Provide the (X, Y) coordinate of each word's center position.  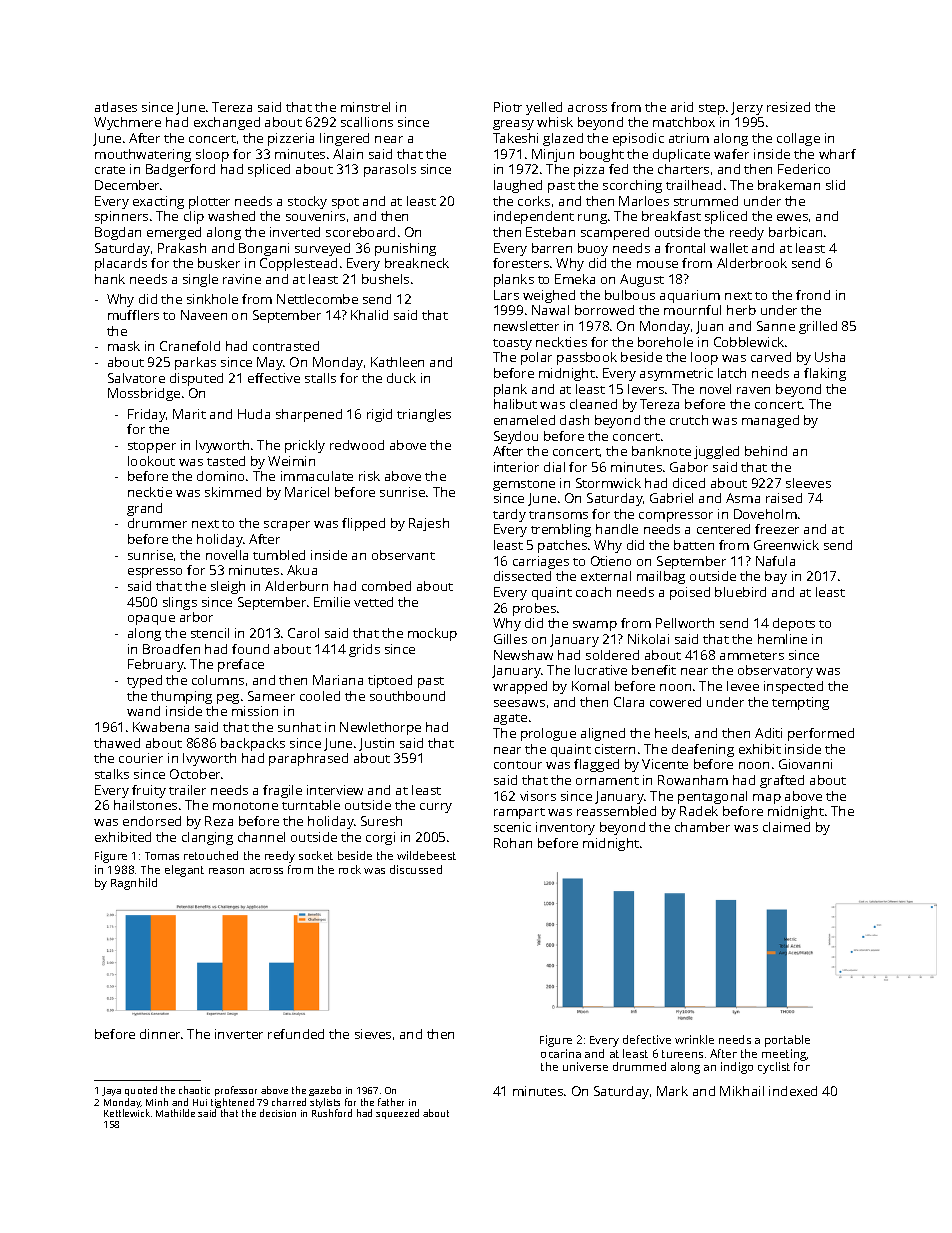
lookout (151, 461)
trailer (187, 790)
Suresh (381, 821)
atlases (116, 107)
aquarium (690, 296)
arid (682, 107)
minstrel (365, 107)
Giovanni (805, 764)
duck (401, 378)
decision (278, 1113)
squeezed (397, 1114)
